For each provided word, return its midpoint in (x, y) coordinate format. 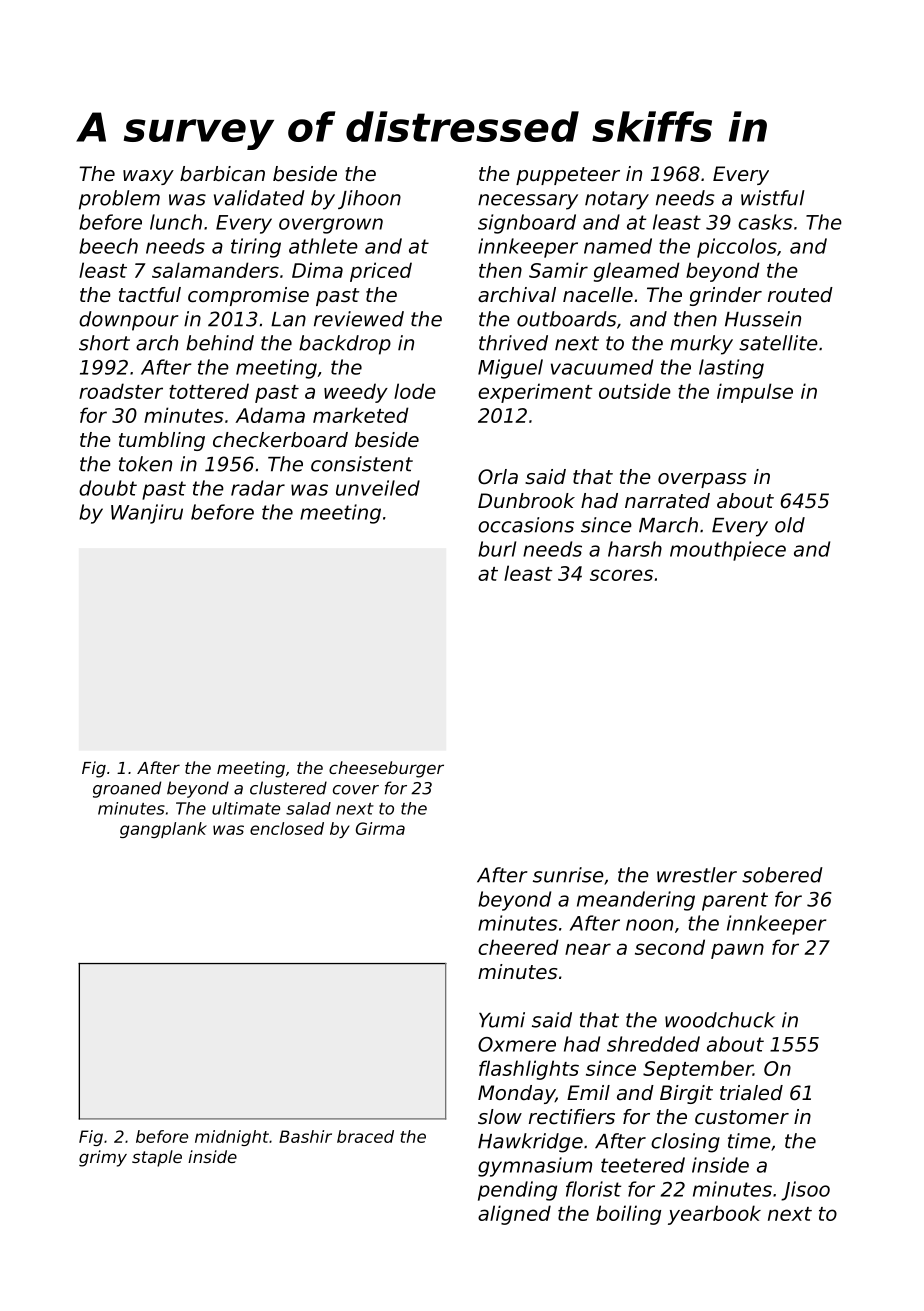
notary (617, 200)
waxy (148, 177)
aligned (514, 1215)
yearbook (714, 1215)
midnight (232, 1138)
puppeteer (568, 176)
